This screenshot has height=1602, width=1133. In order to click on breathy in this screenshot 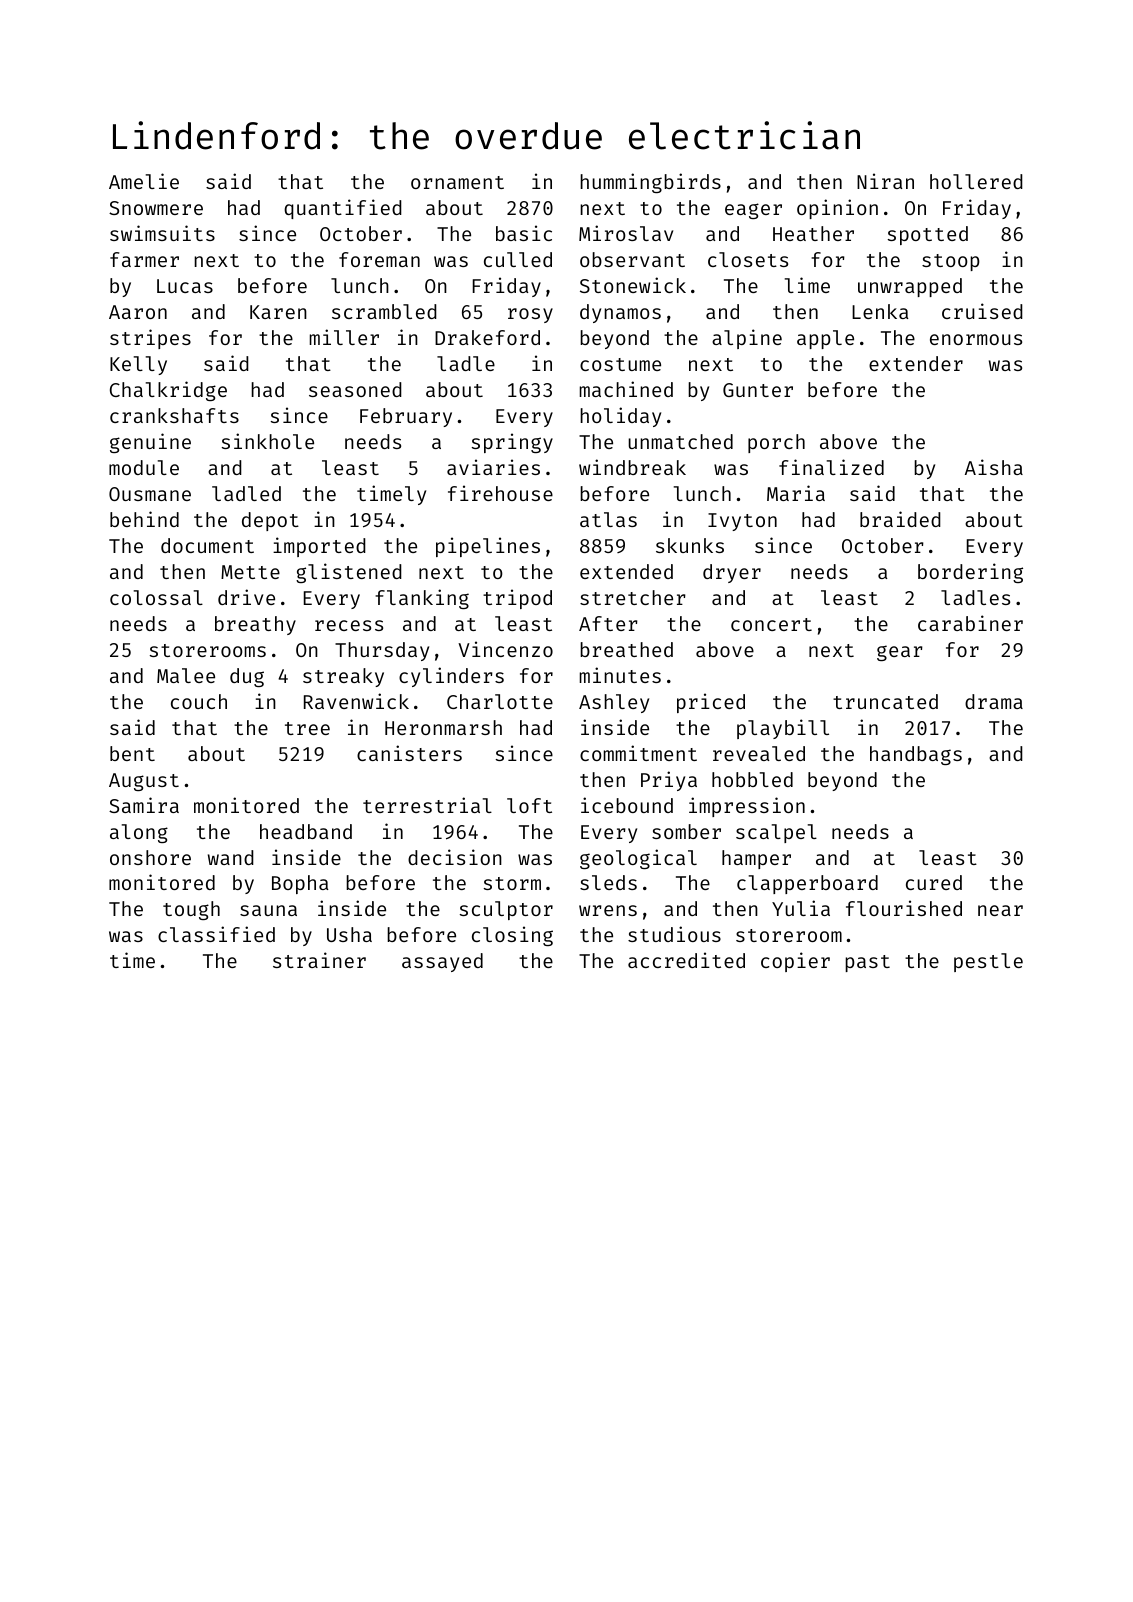, I will do `click(255, 625)`.
